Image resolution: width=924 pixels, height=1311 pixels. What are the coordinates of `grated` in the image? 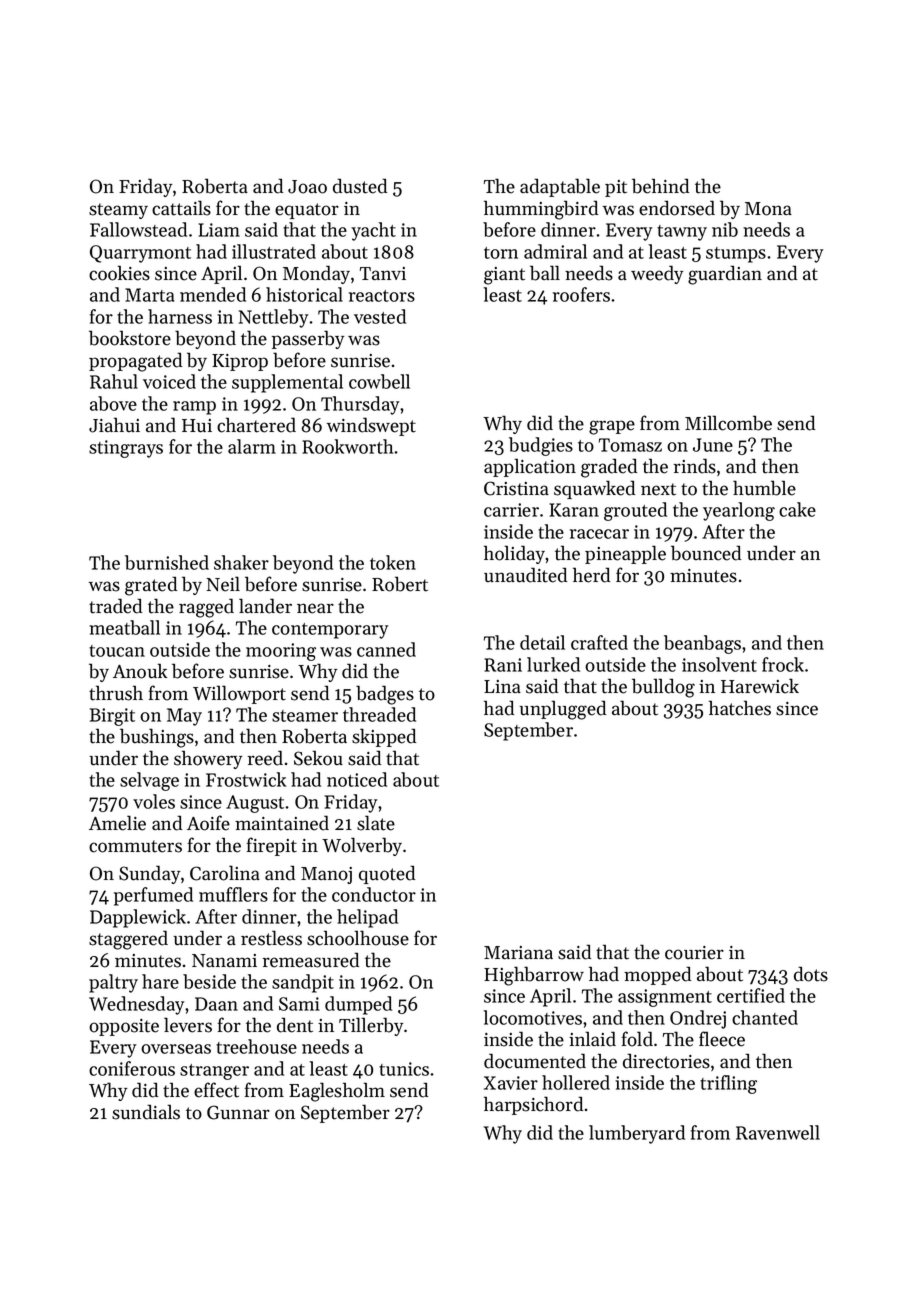 It's located at (151, 586).
